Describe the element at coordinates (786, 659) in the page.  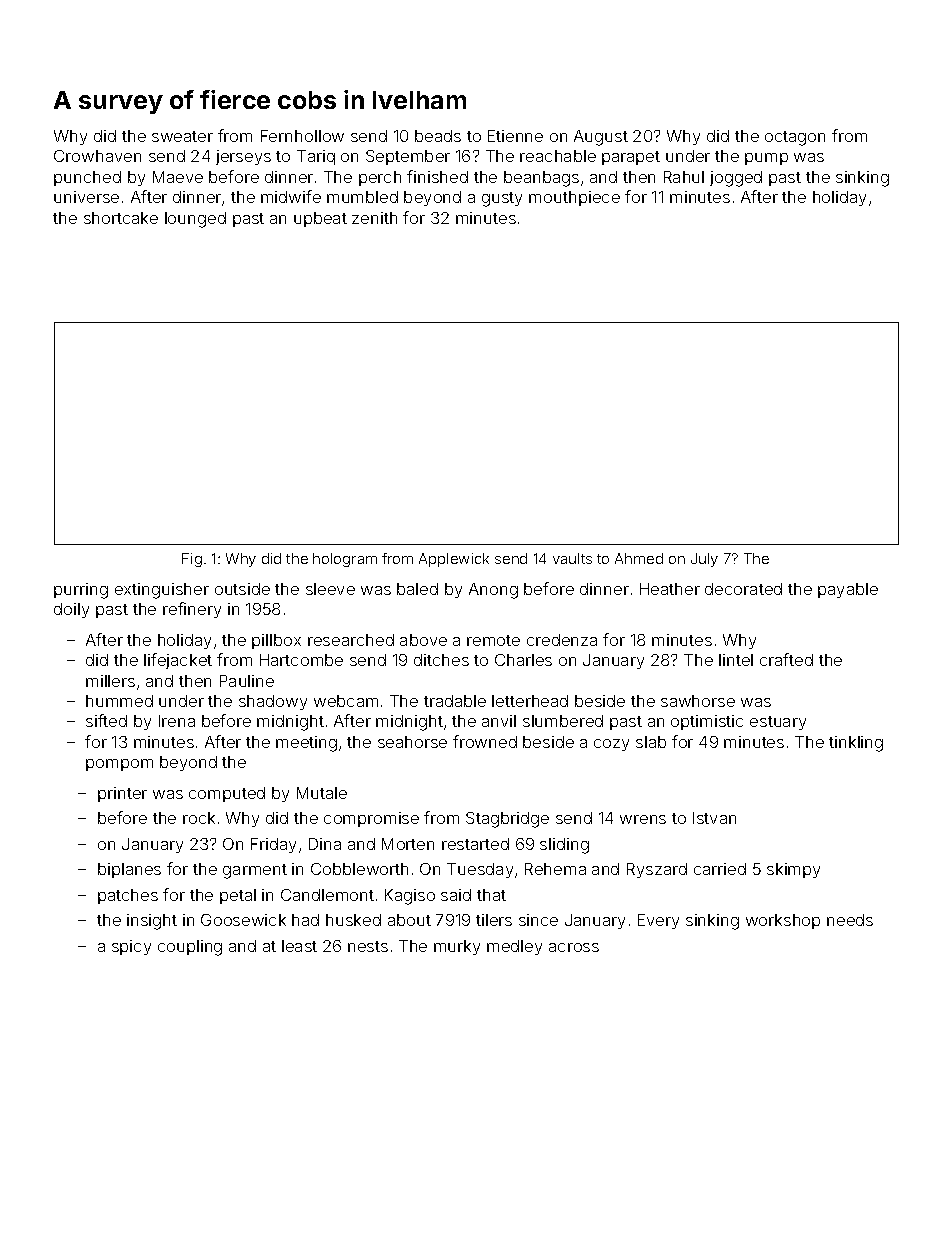
I see `crafted` at that location.
